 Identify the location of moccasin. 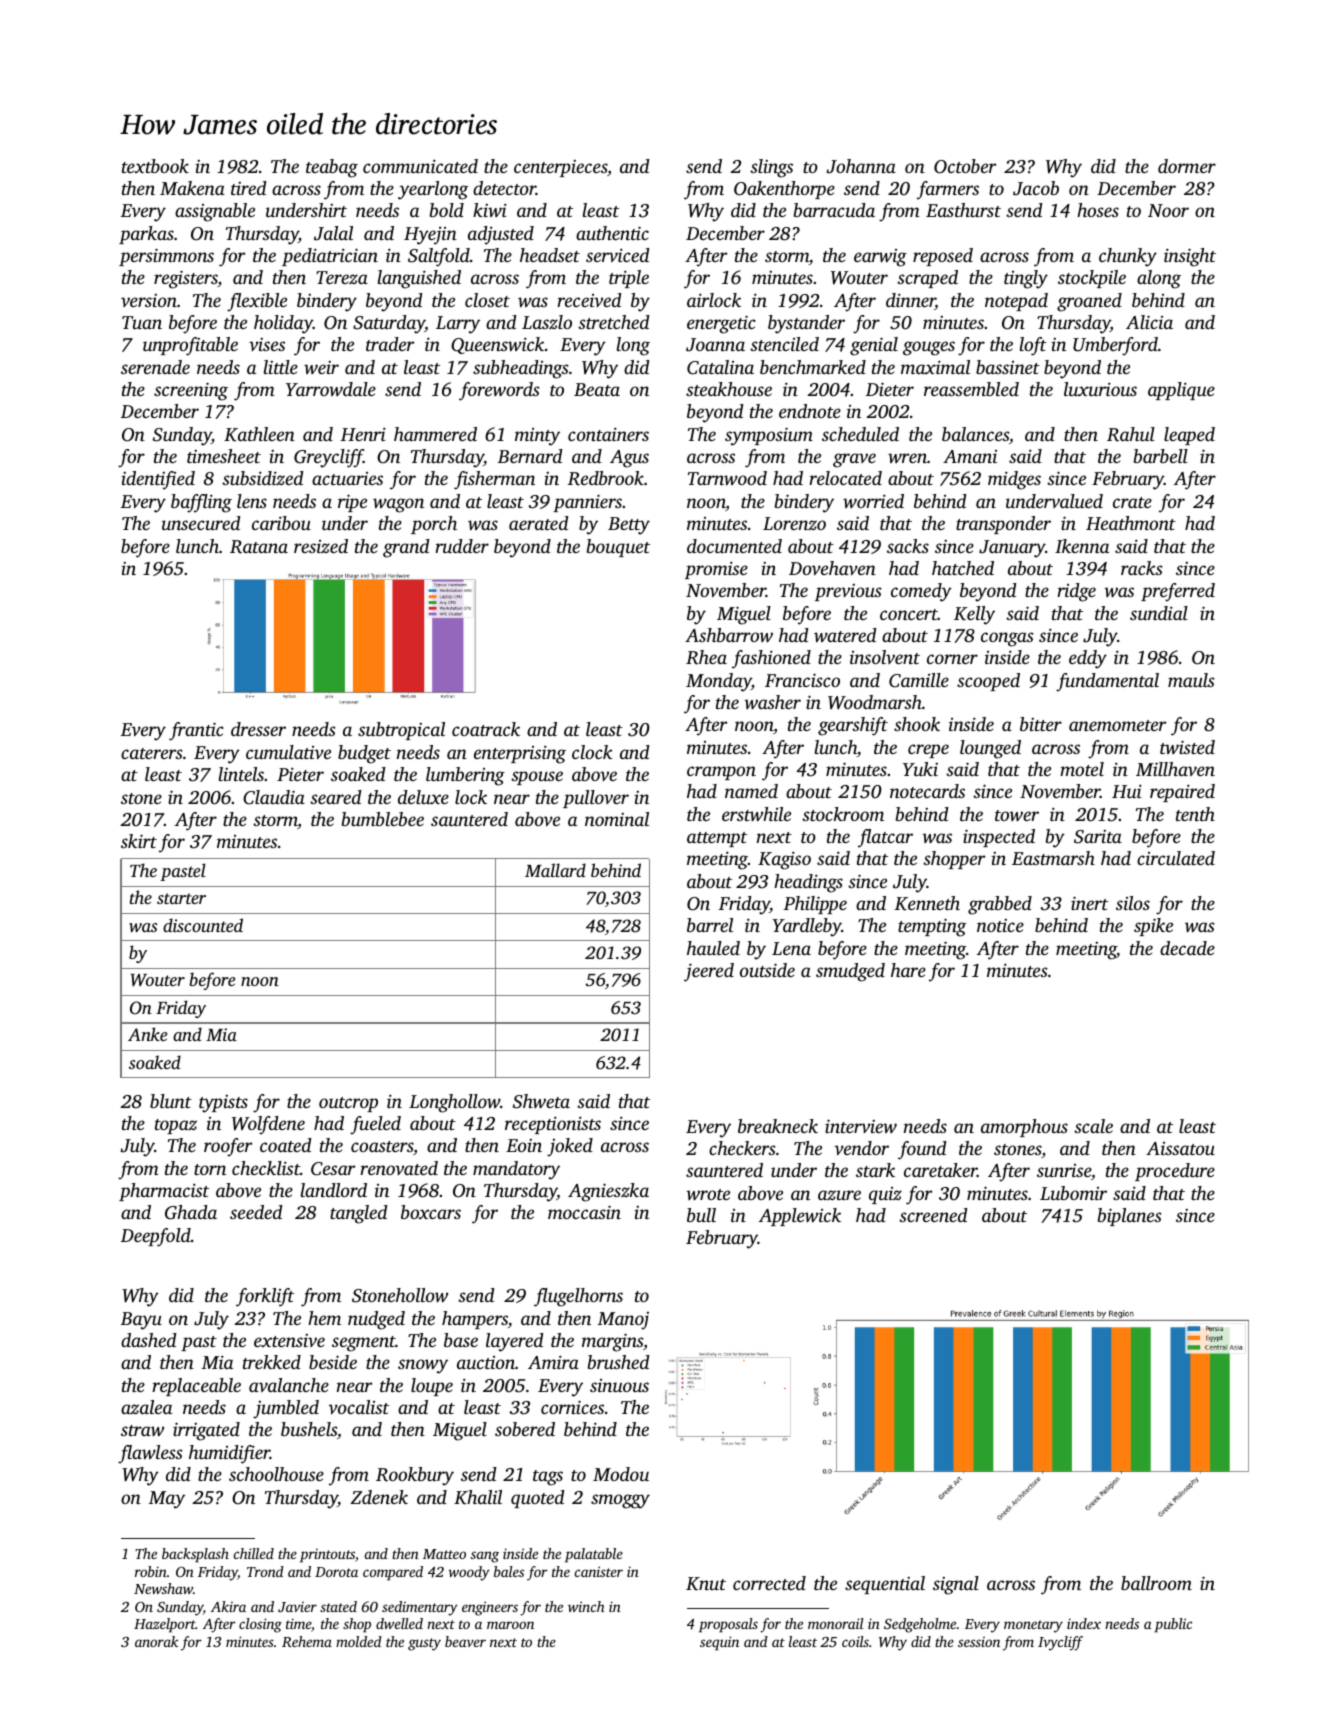
(584, 1212).
